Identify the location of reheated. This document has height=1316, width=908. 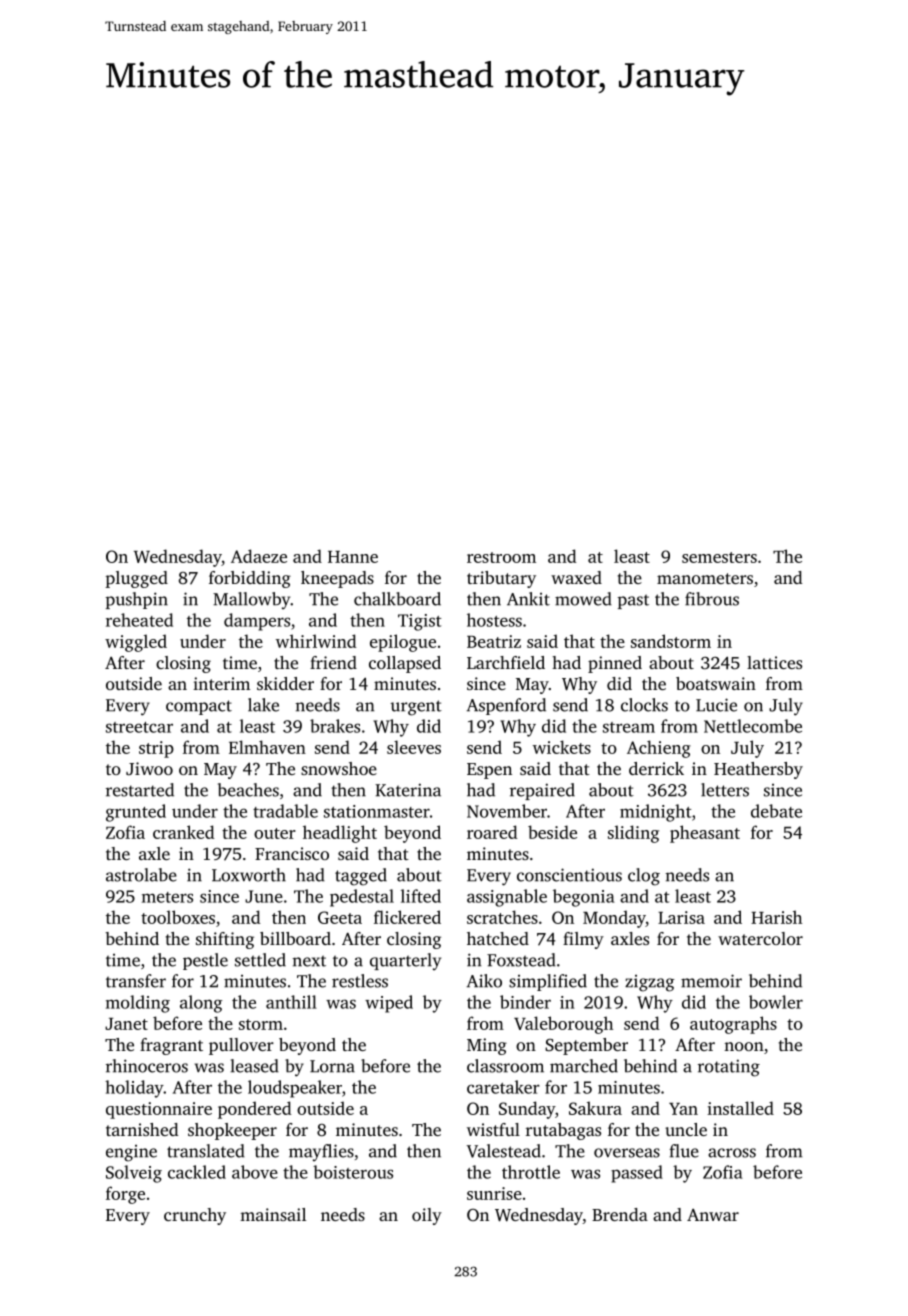
(139, 620).
